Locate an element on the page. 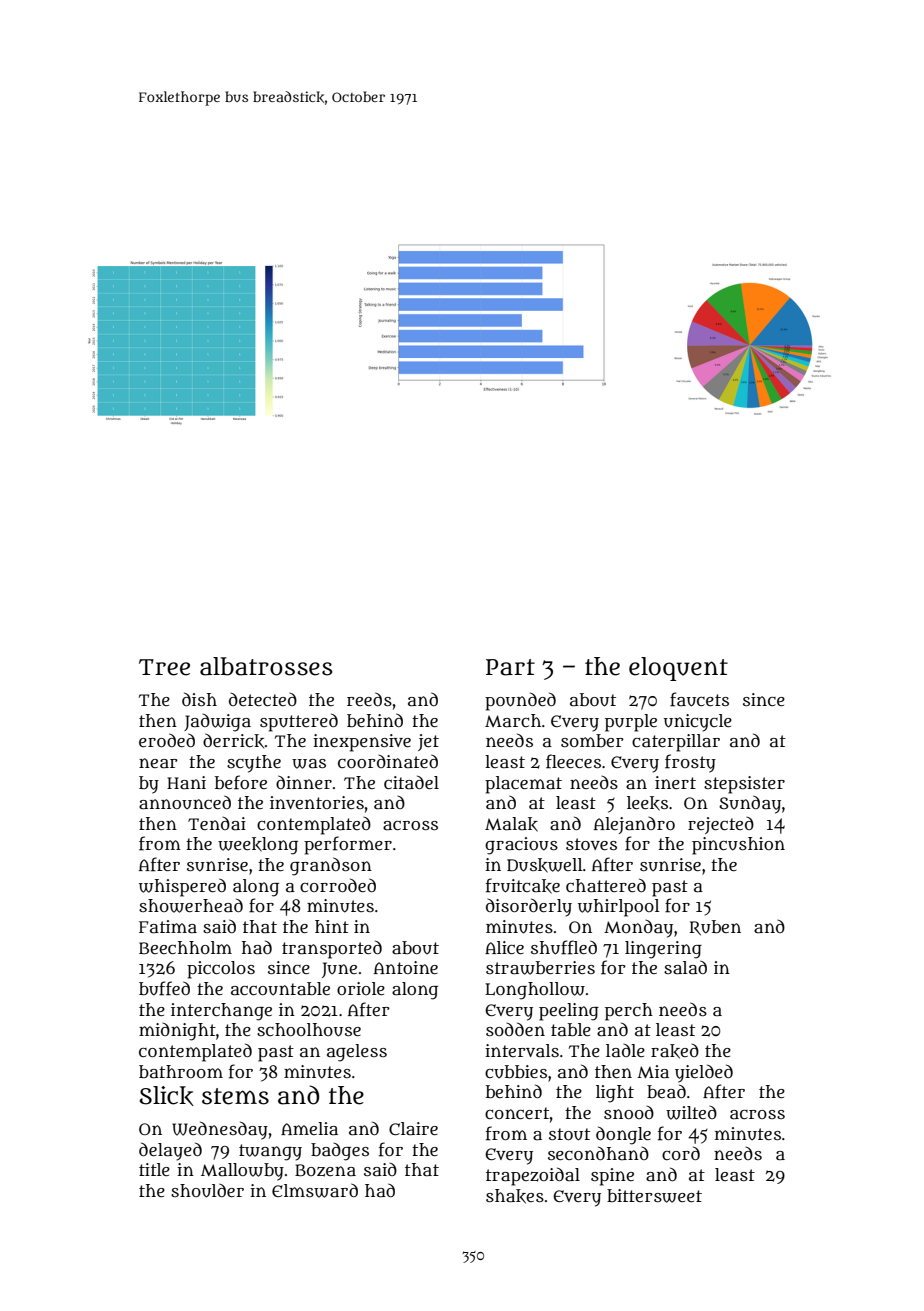 The width and height of the document is (924, 1311). shakes is located at coordinates (515, 1196).
